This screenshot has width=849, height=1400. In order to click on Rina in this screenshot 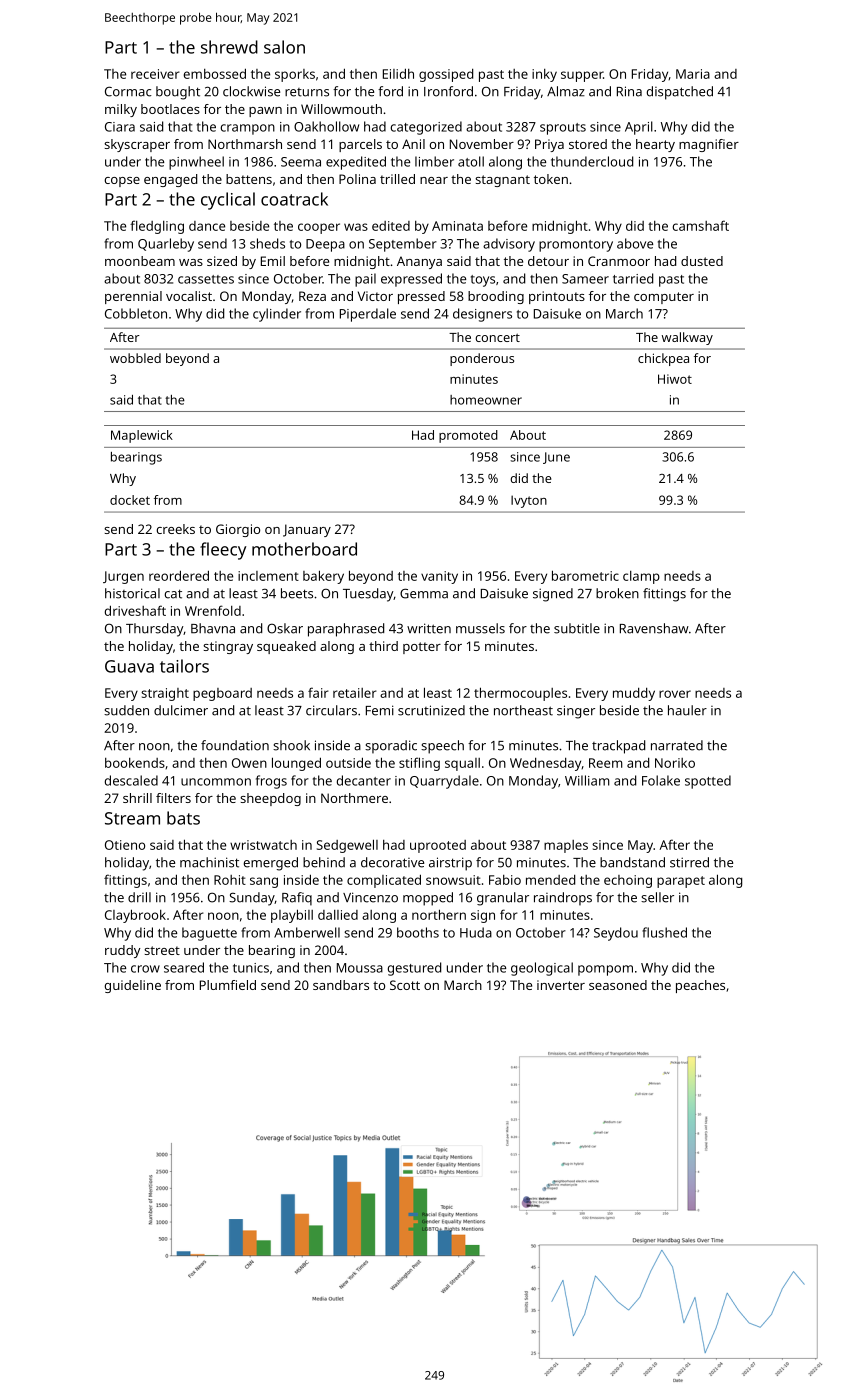, I will do `click(629, 91)`.
